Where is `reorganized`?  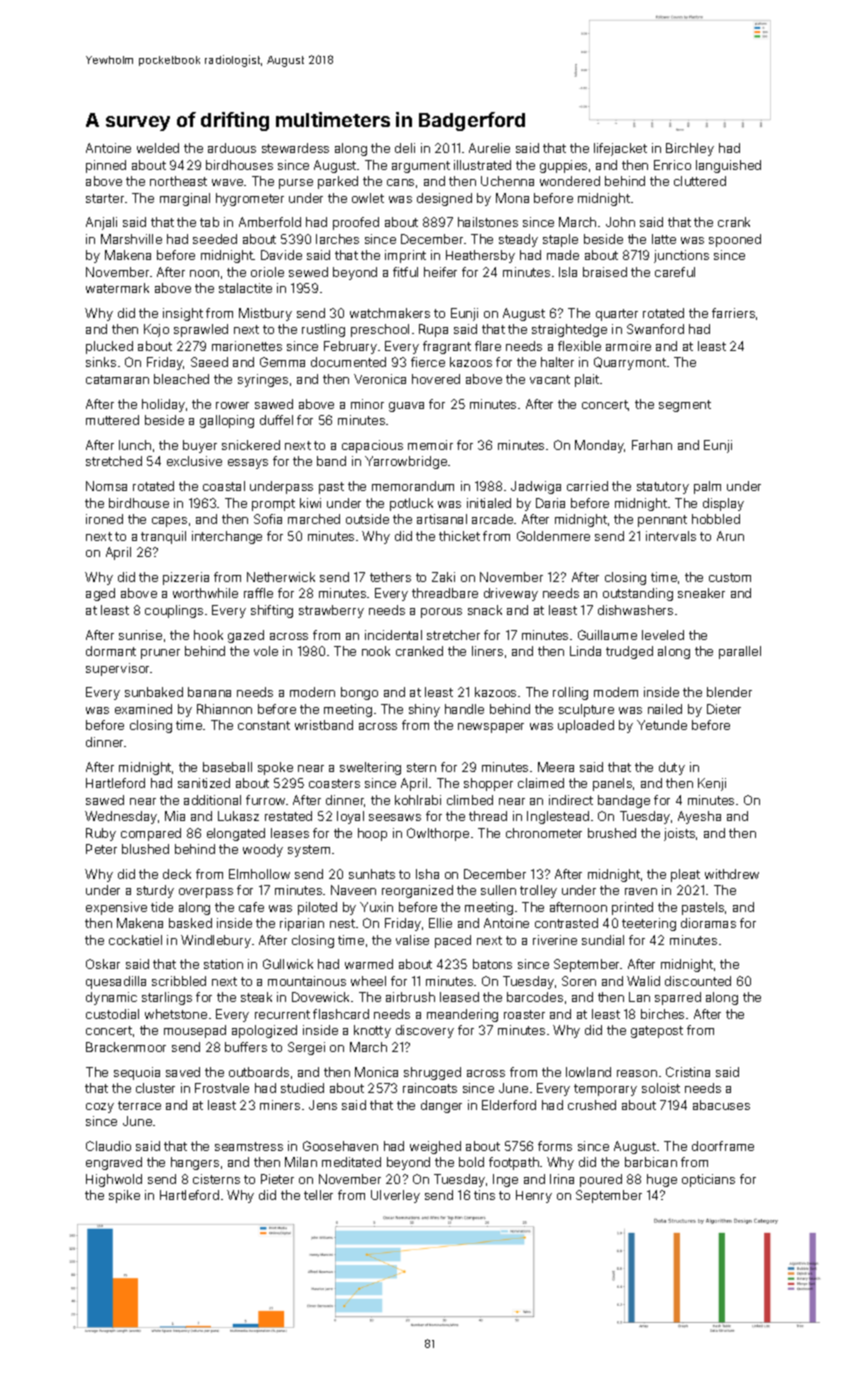 reorganized is located at coordinates (417, 891).
